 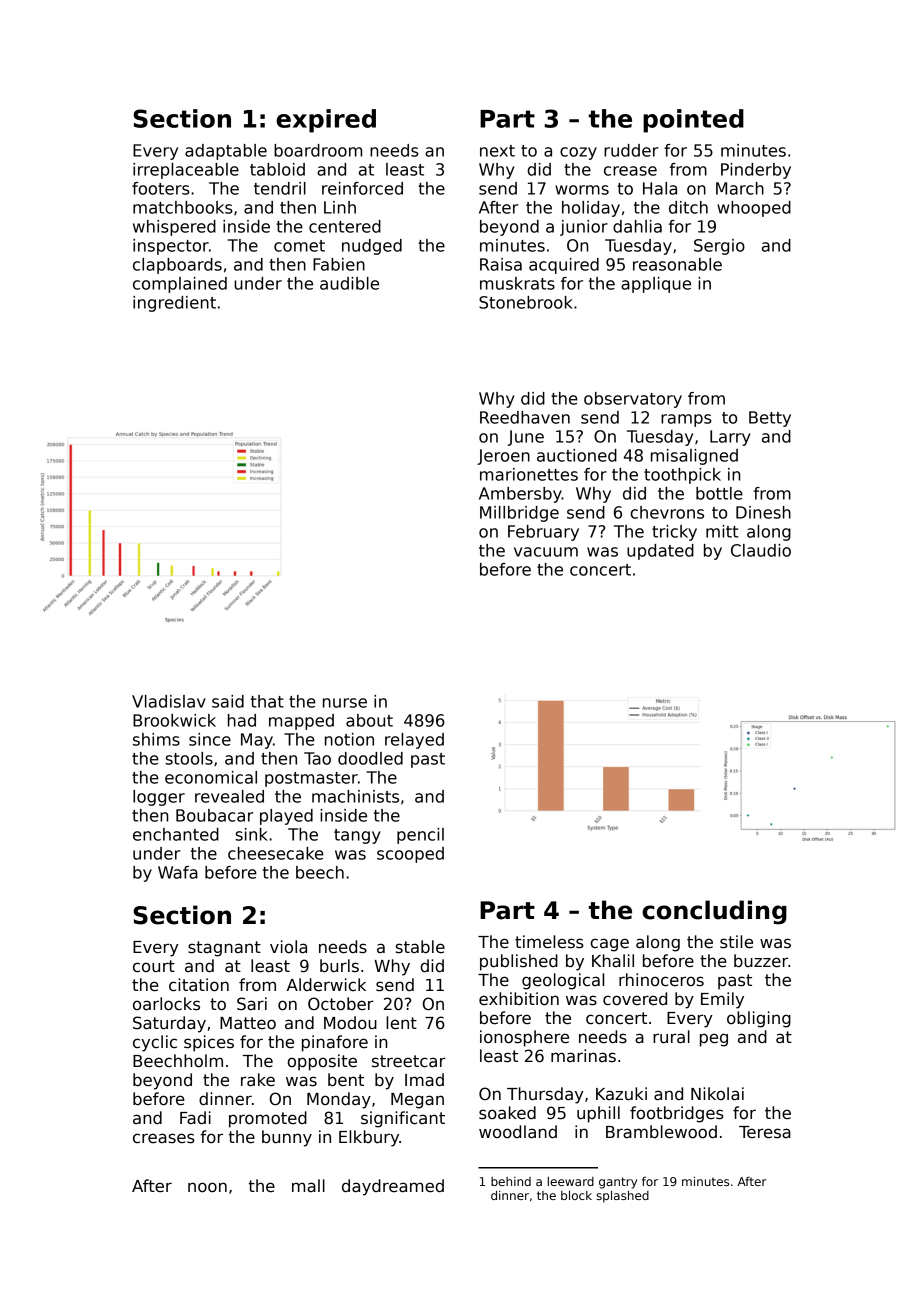 What do you see at coordinates (308, 1186) in the image?
I see `mall` at bounding box center [308, 1186].
